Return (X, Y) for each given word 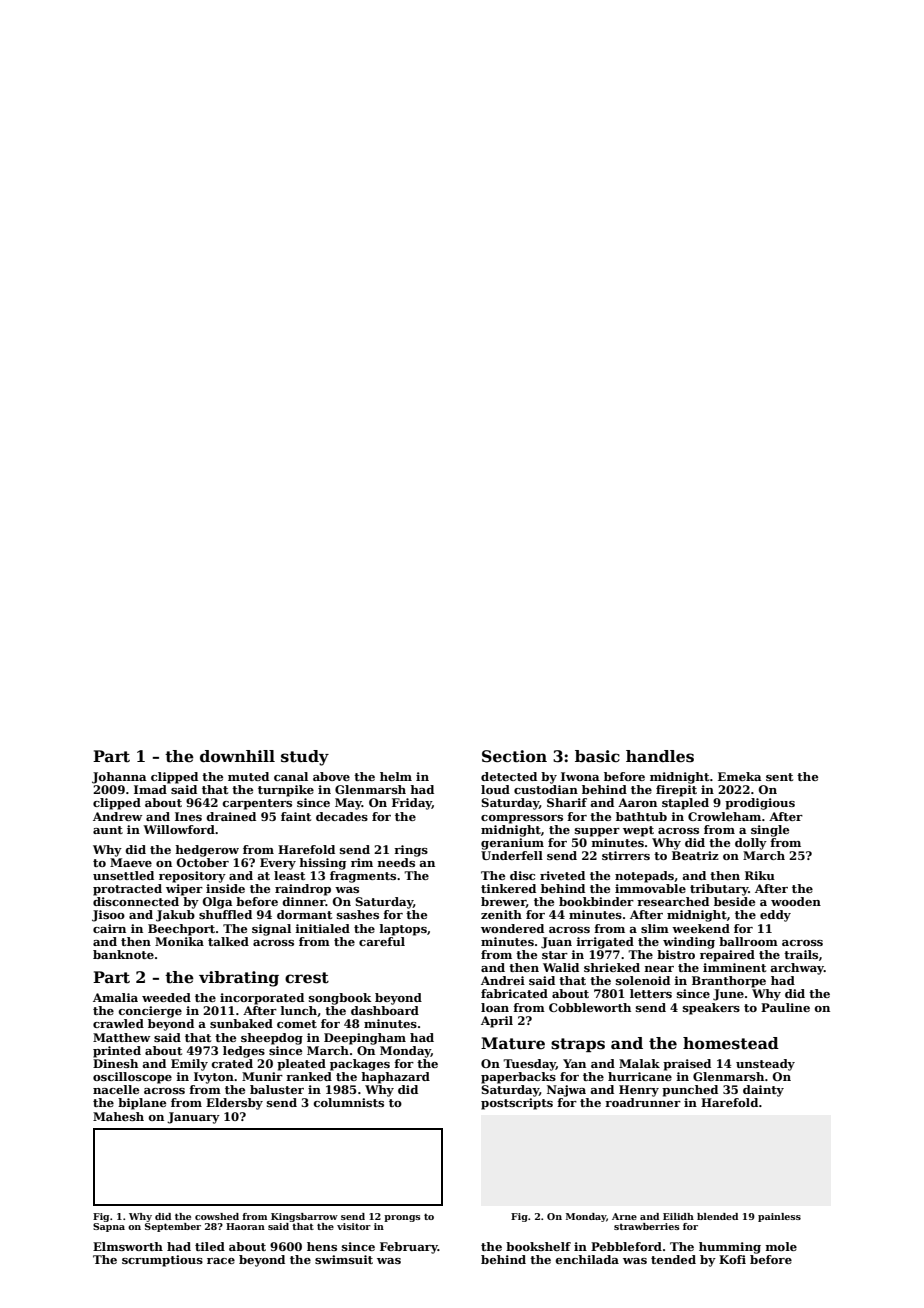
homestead (731, 1043)
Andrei (503, 980)
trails (801, 954)
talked (228, 941)
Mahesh (118, 1116)
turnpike (286, 791)
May (348, 804)
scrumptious (162, 1261)
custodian (546, 789)
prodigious (760, 804)
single (770, 831)
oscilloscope (132, 1078)
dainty (763, 1091)
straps (578, 1045)
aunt (108, 830)
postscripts (517, 1104)
